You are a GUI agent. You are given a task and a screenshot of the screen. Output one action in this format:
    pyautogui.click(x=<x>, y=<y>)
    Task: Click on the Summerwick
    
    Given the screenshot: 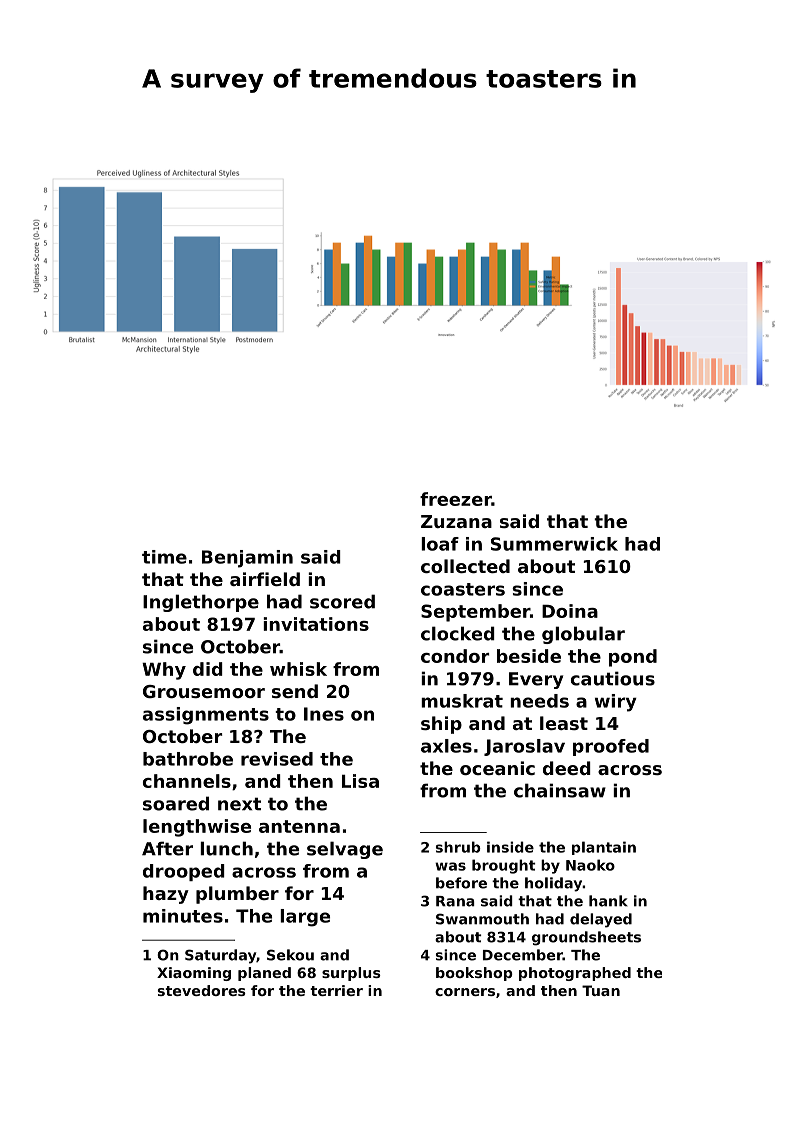 What is the action you would take?
    pyautogui.click(x=554, y=544)
